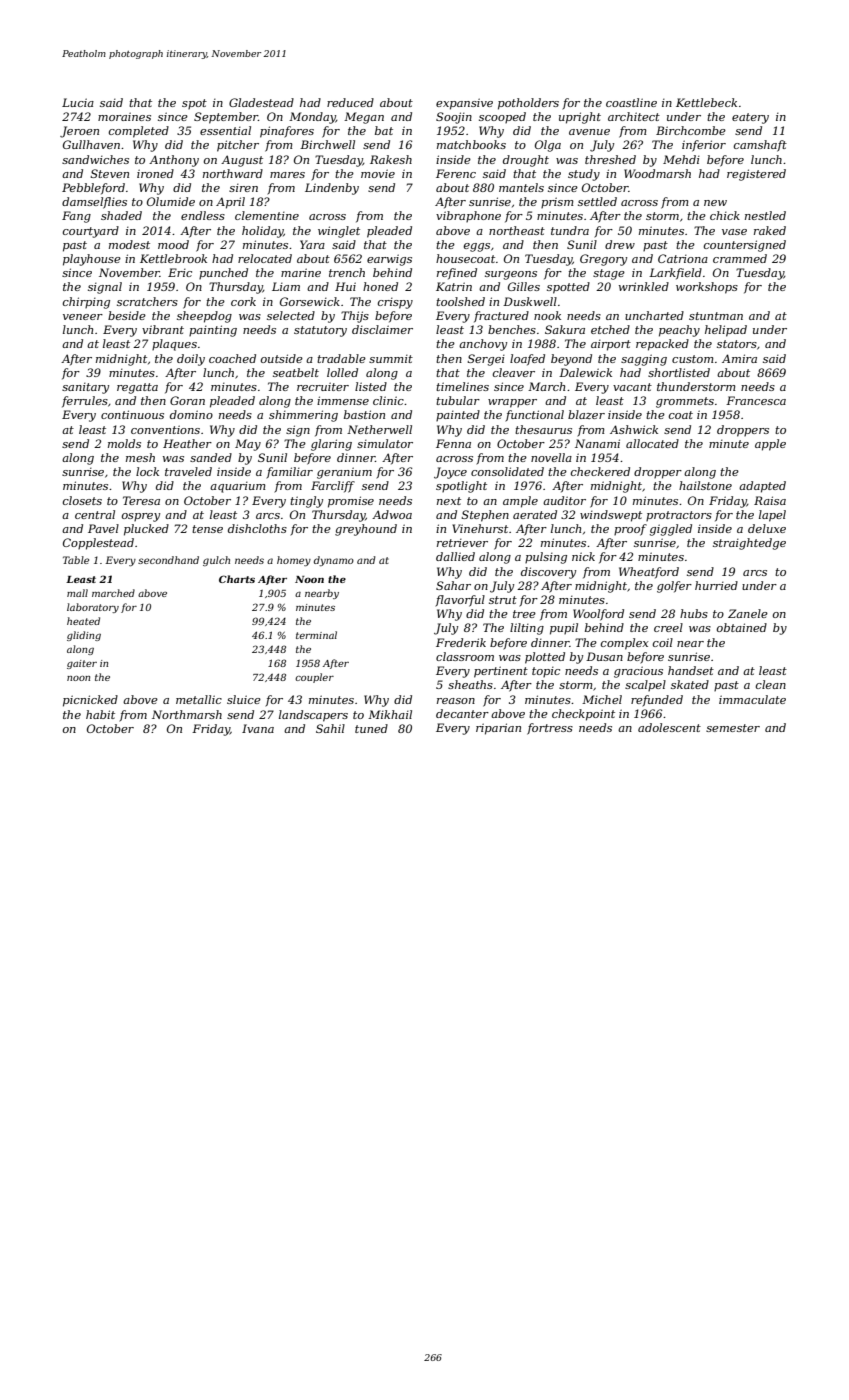 The image size is (849, 1400). What do you see at coordinates (546, 672) in the screenshot?
I see `topic` at bounding box center [546, 672].
